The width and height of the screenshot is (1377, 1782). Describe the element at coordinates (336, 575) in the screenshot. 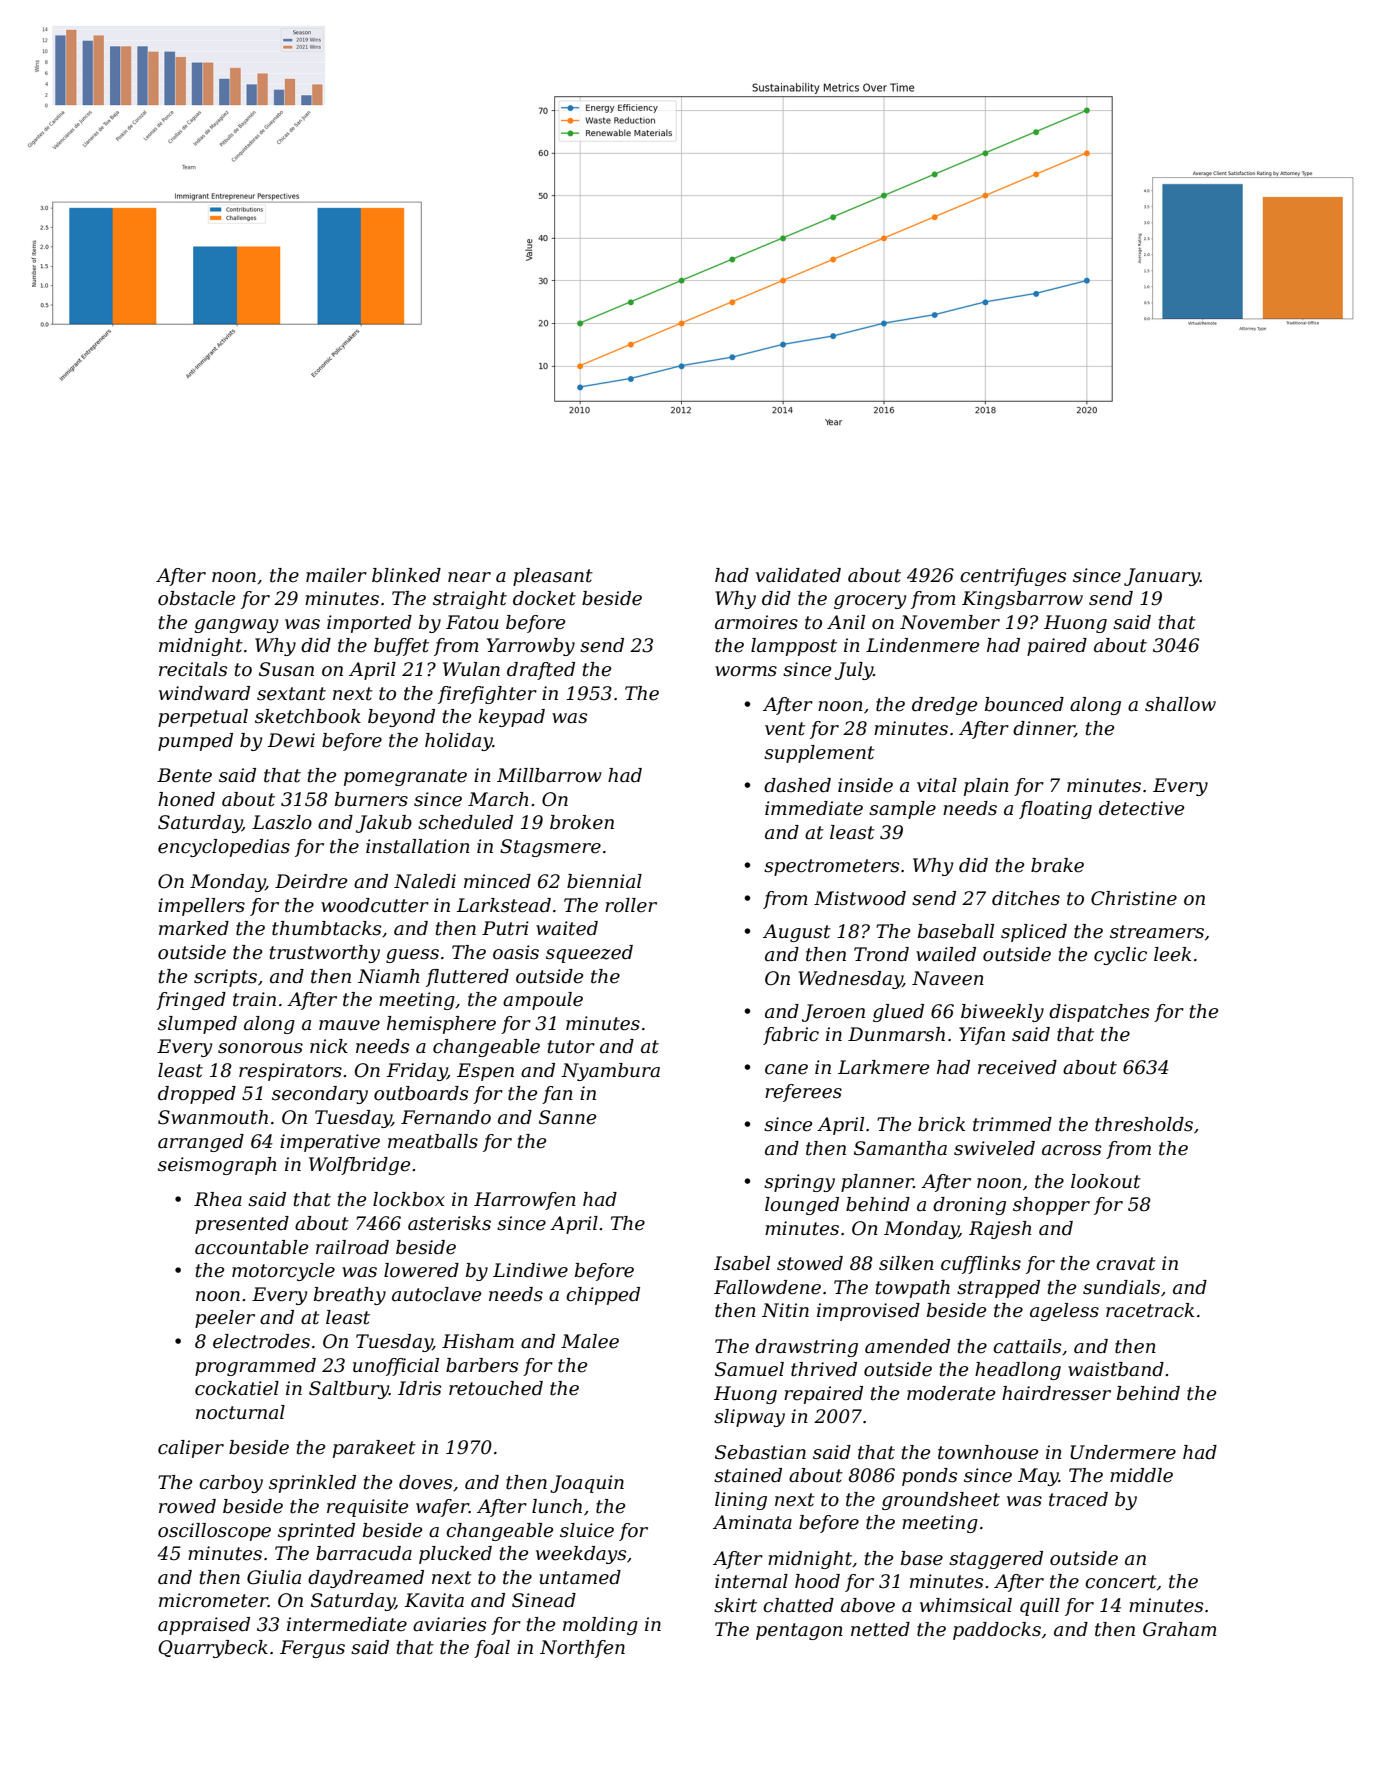

I see `mailer` at that location.
